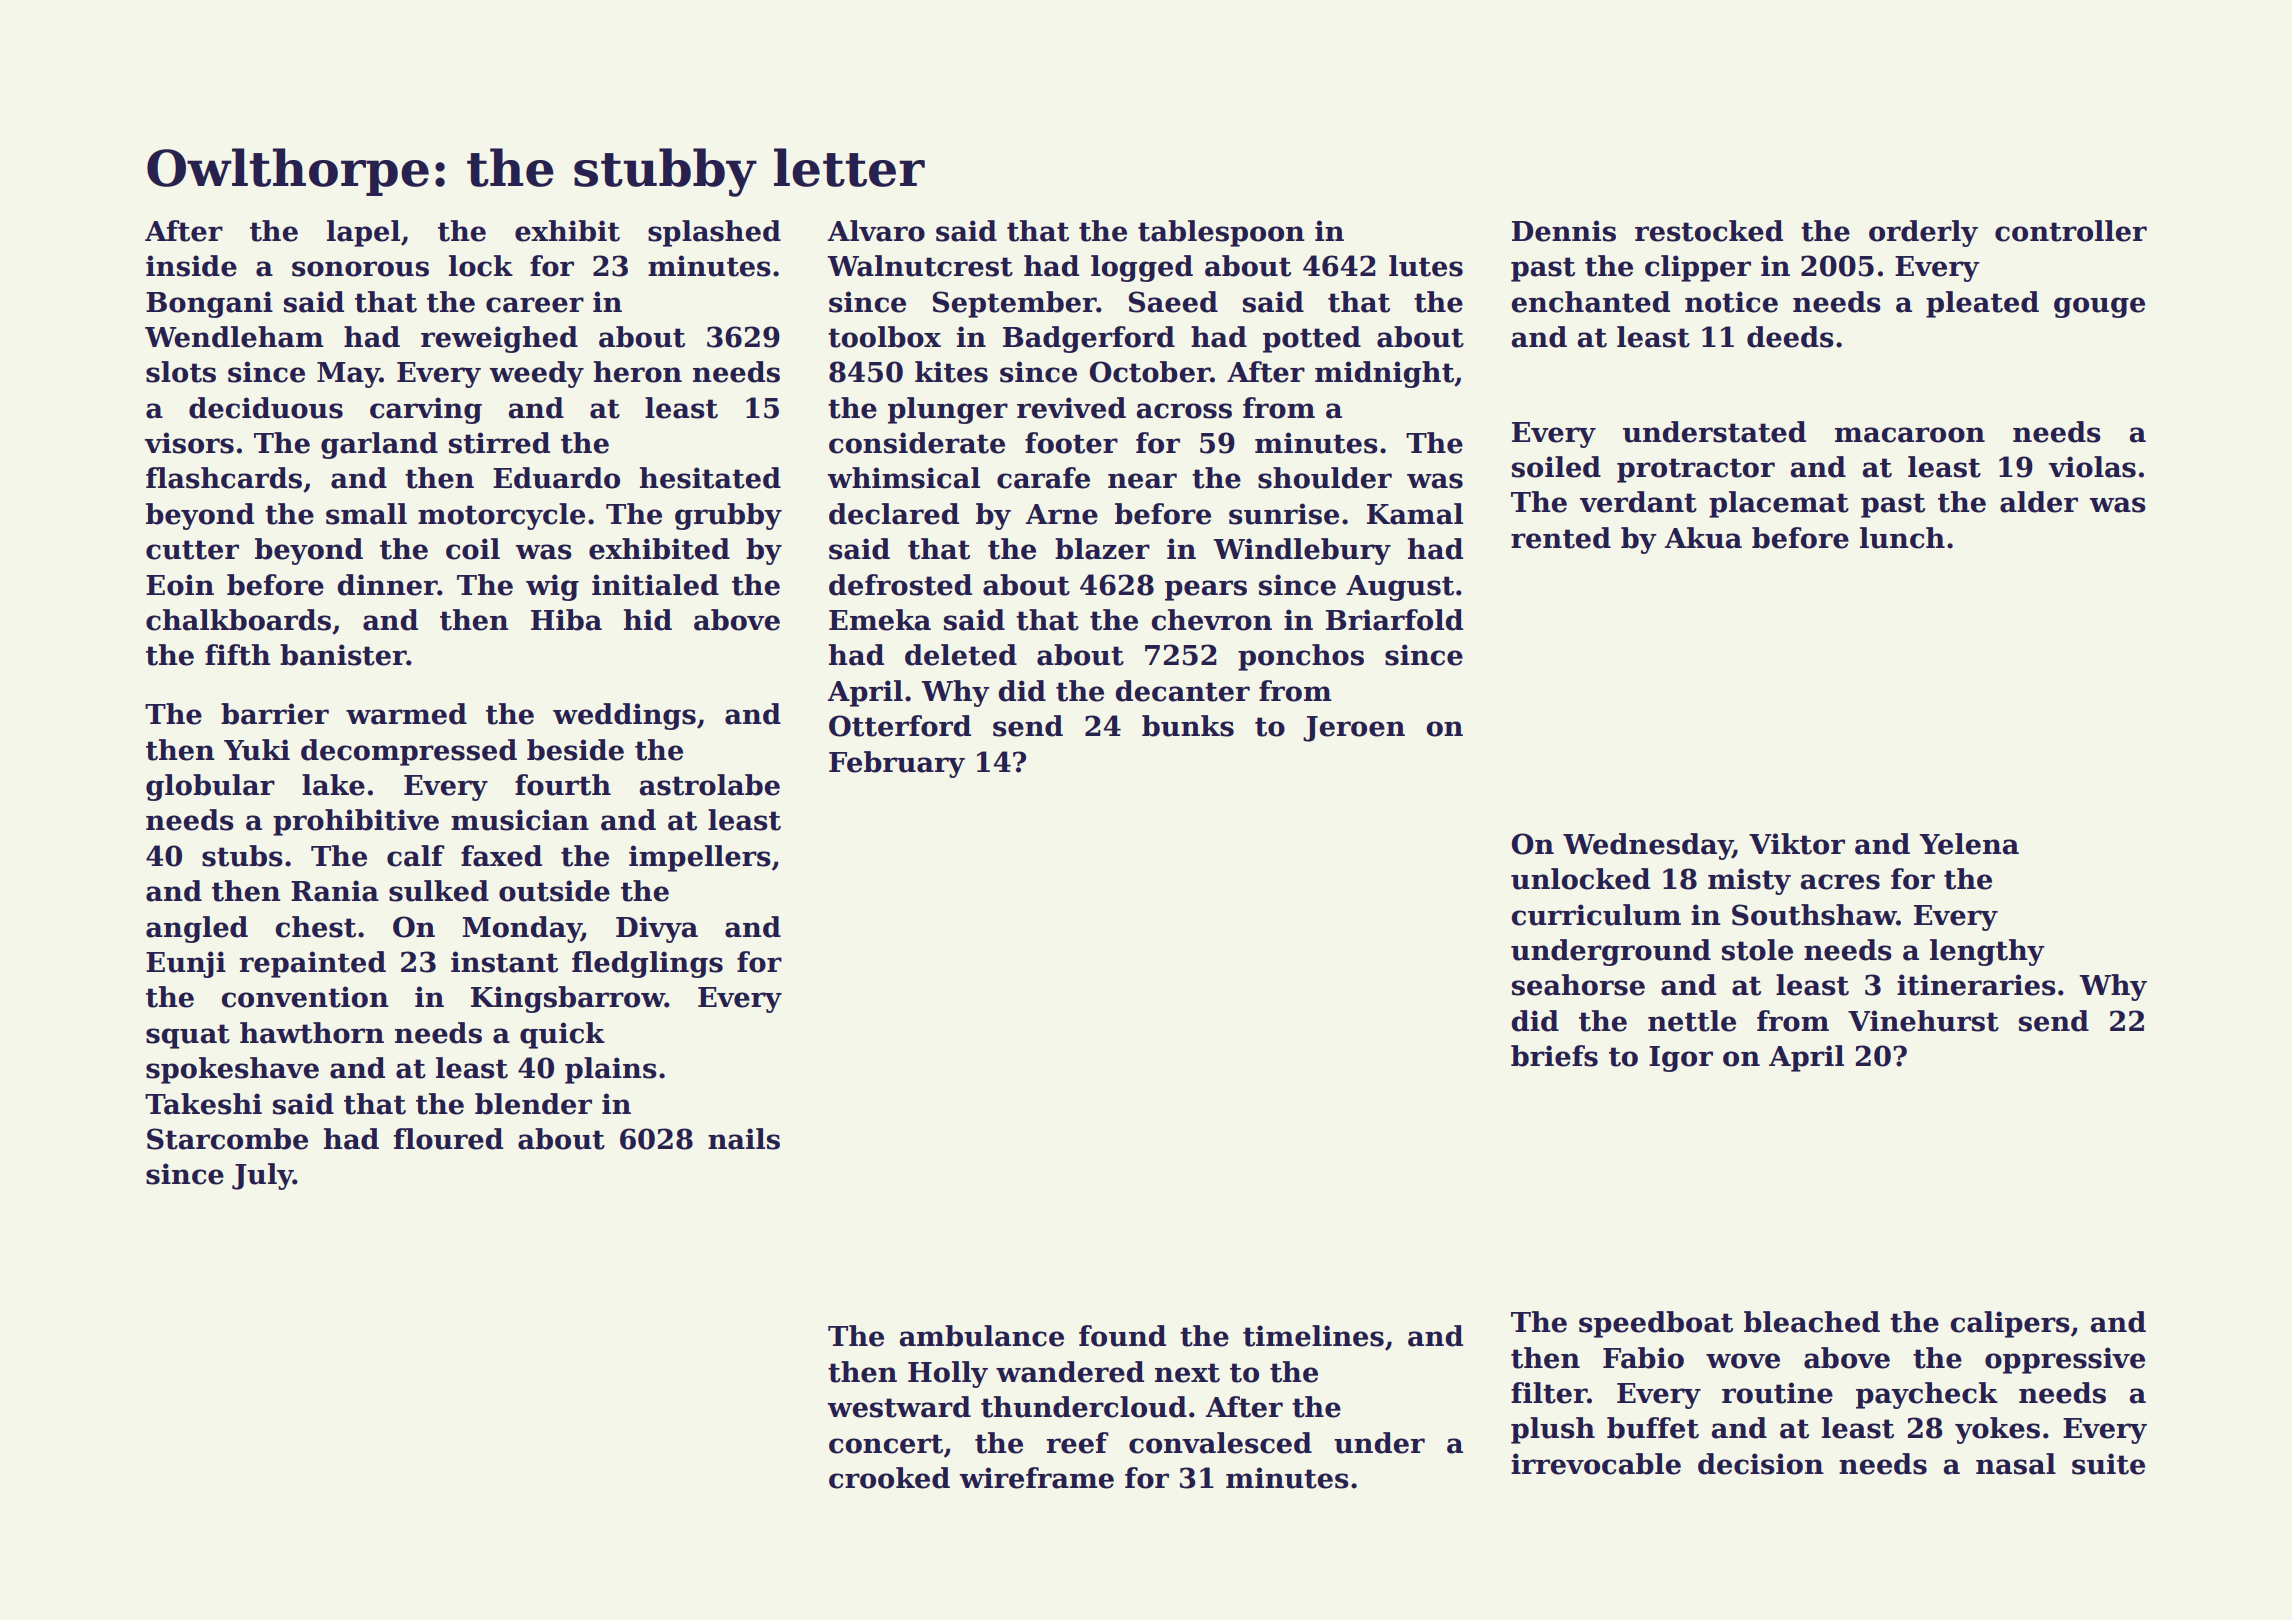 This screenshot has width=2292, height=1620. I want to click on instant, so click(504, 962).
